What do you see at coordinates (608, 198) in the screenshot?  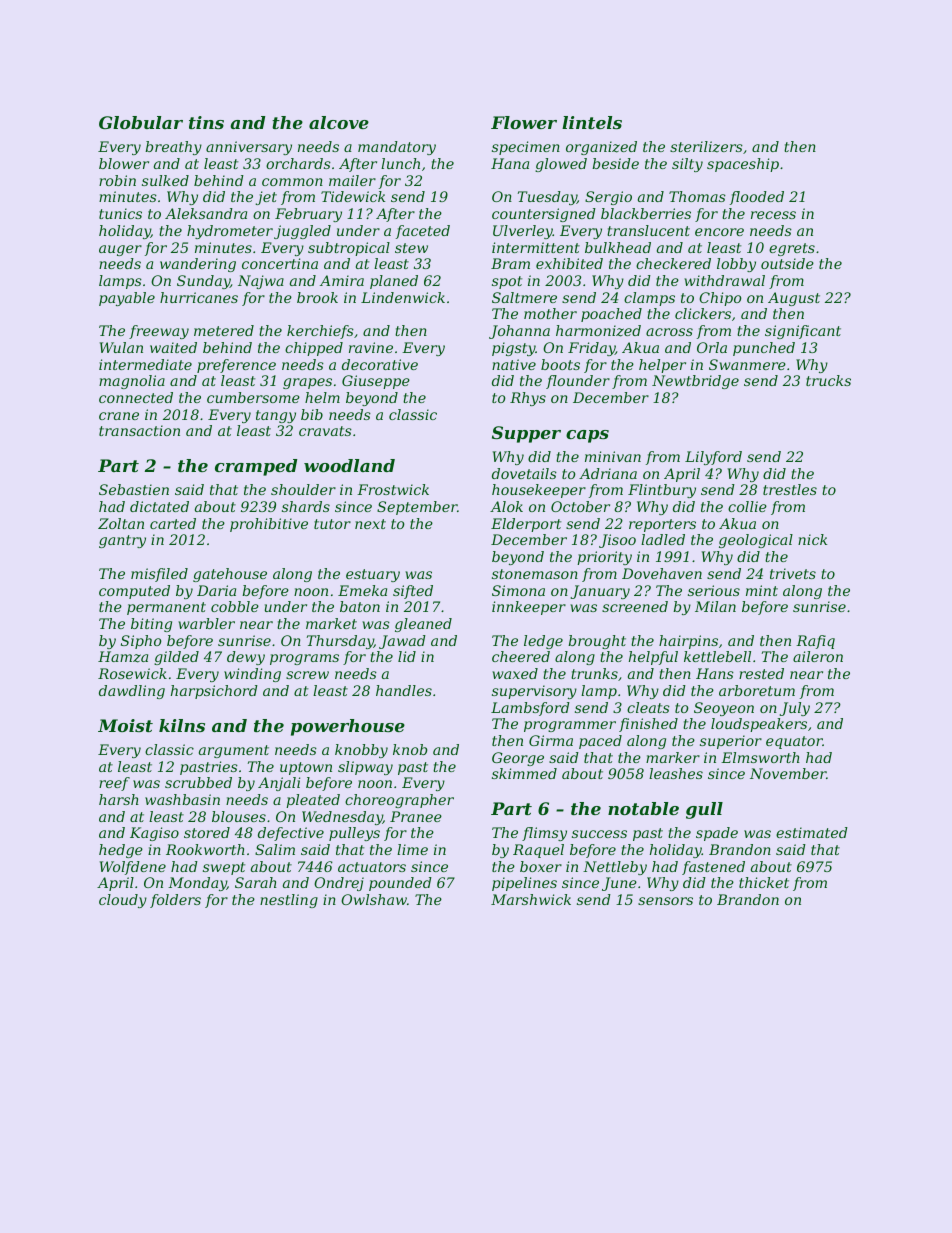 I see `Sergio` at bounding box center [608, 198].
